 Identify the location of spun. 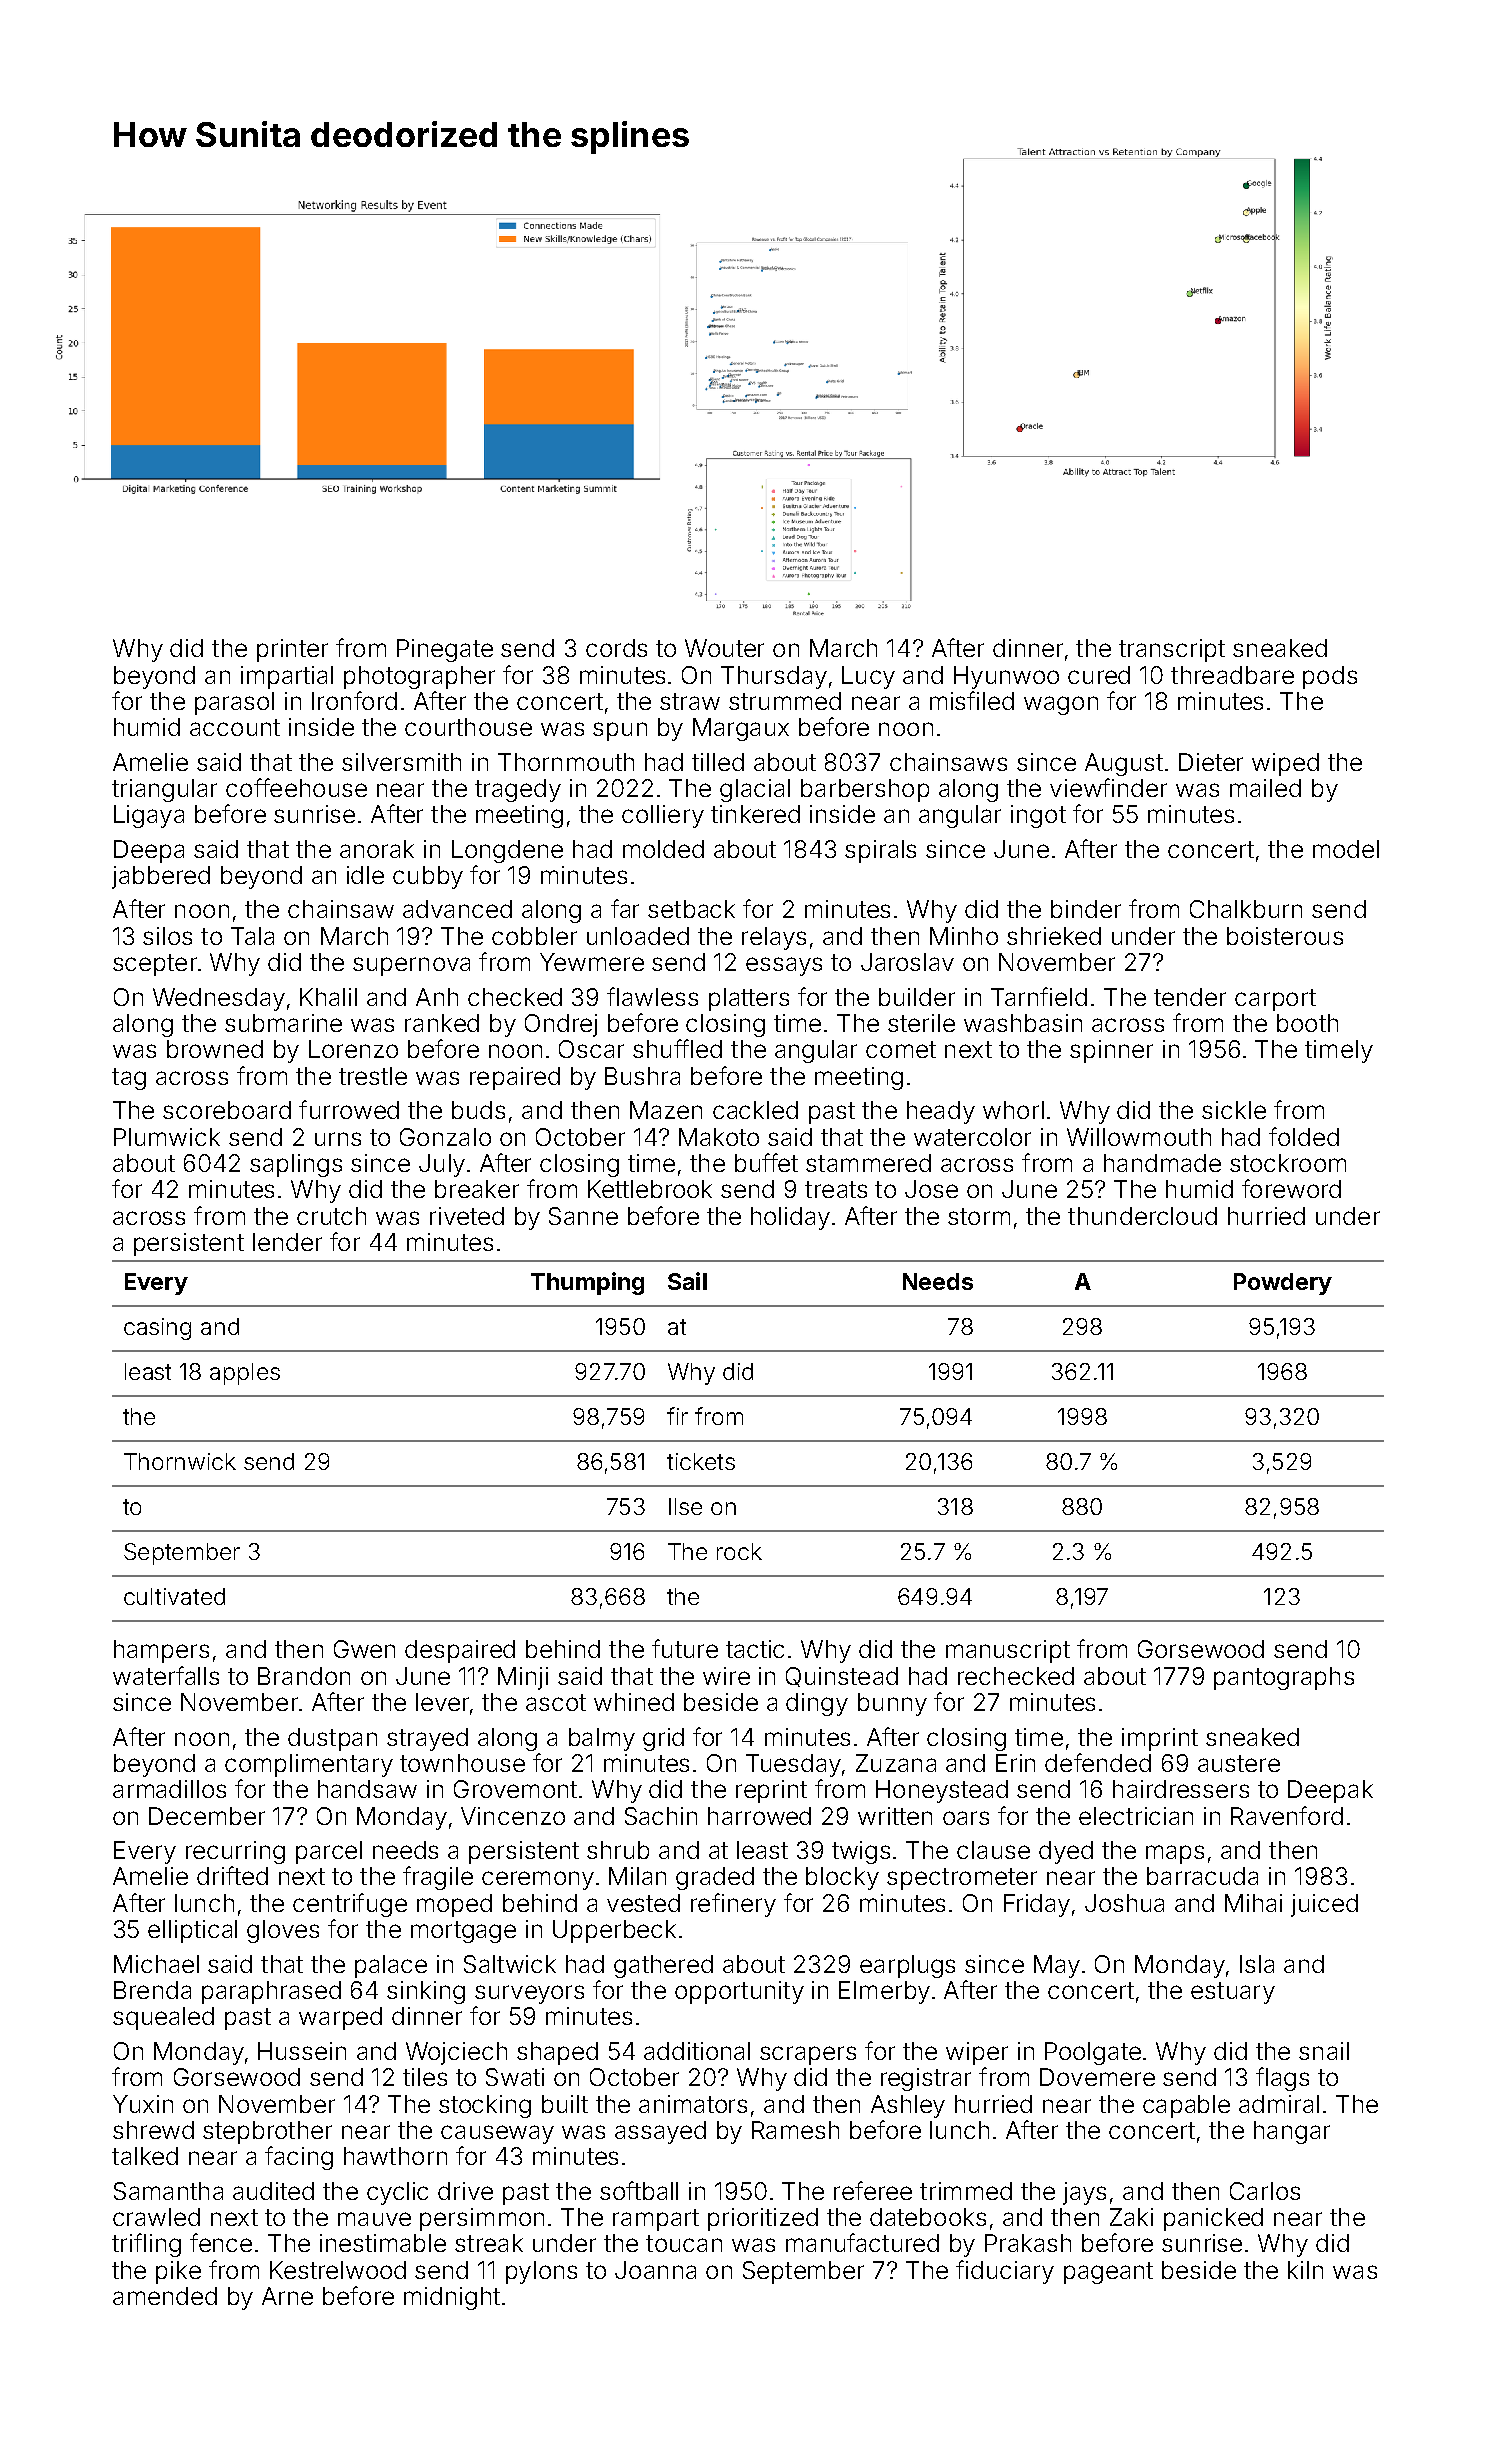
(620, 731).
